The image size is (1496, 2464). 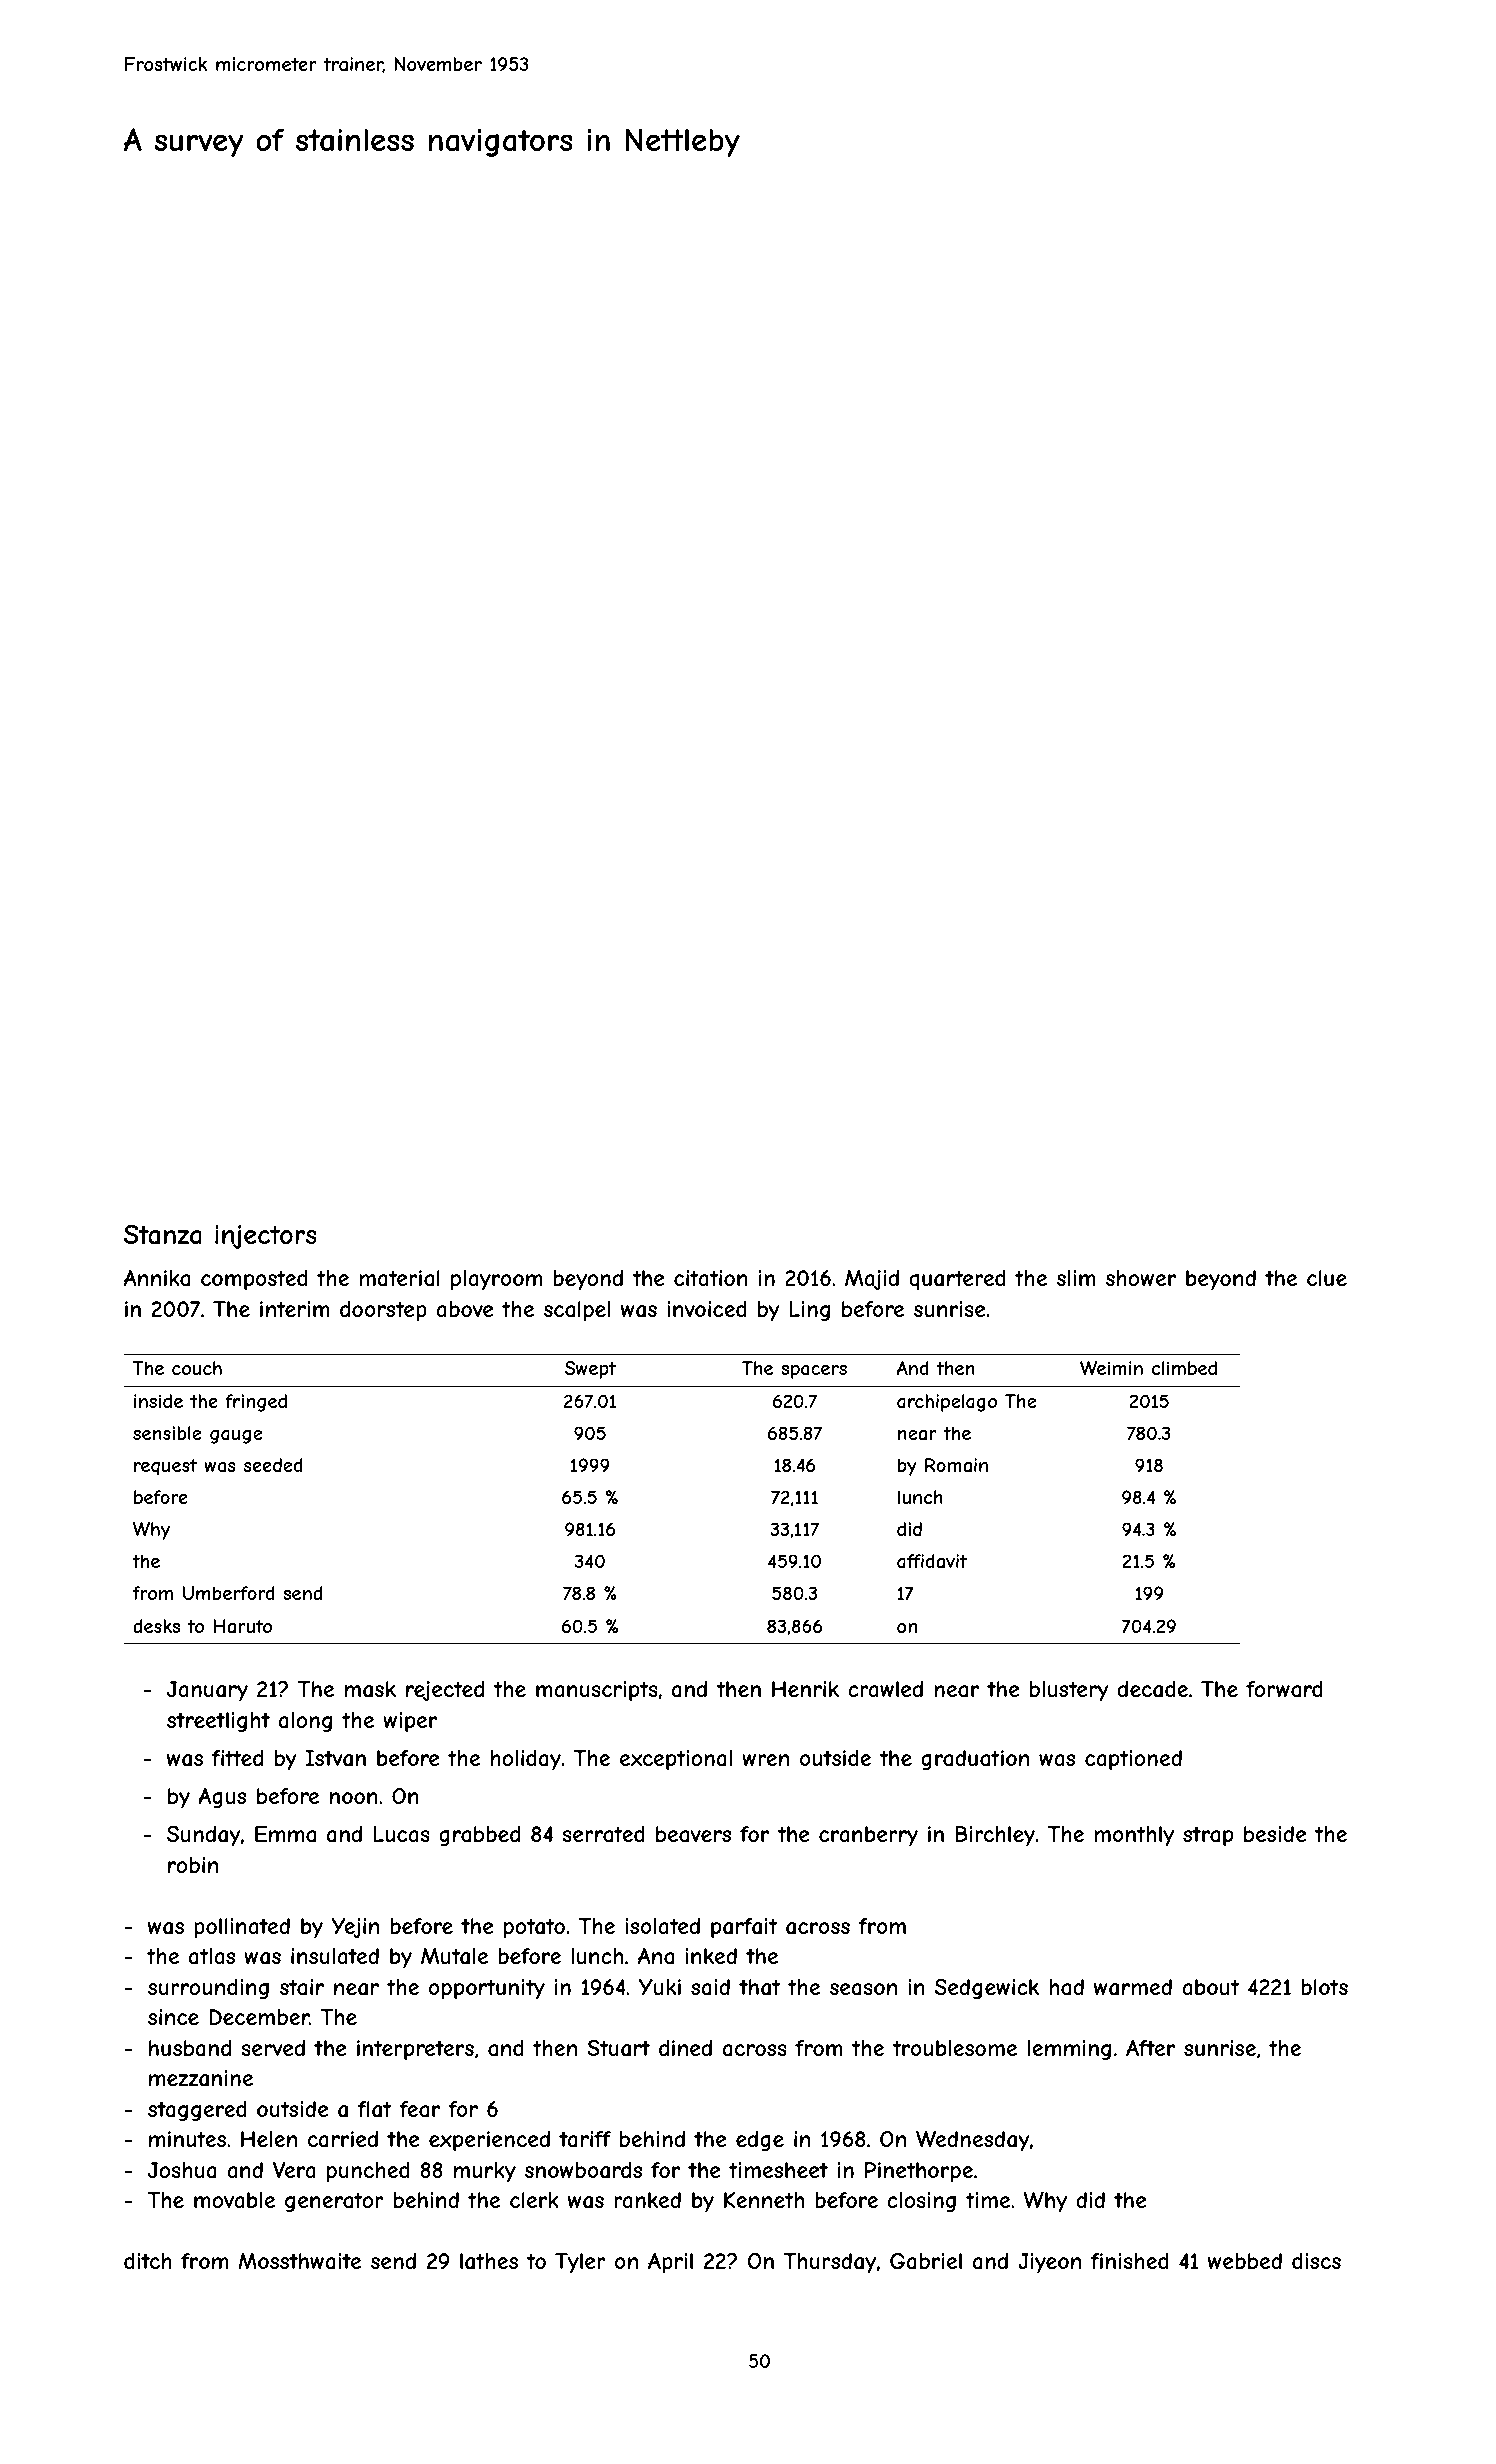 What do you see at coordinates (711, 1278) in the screenshot?
I see `citation` at bounding box center [711, 1278].
